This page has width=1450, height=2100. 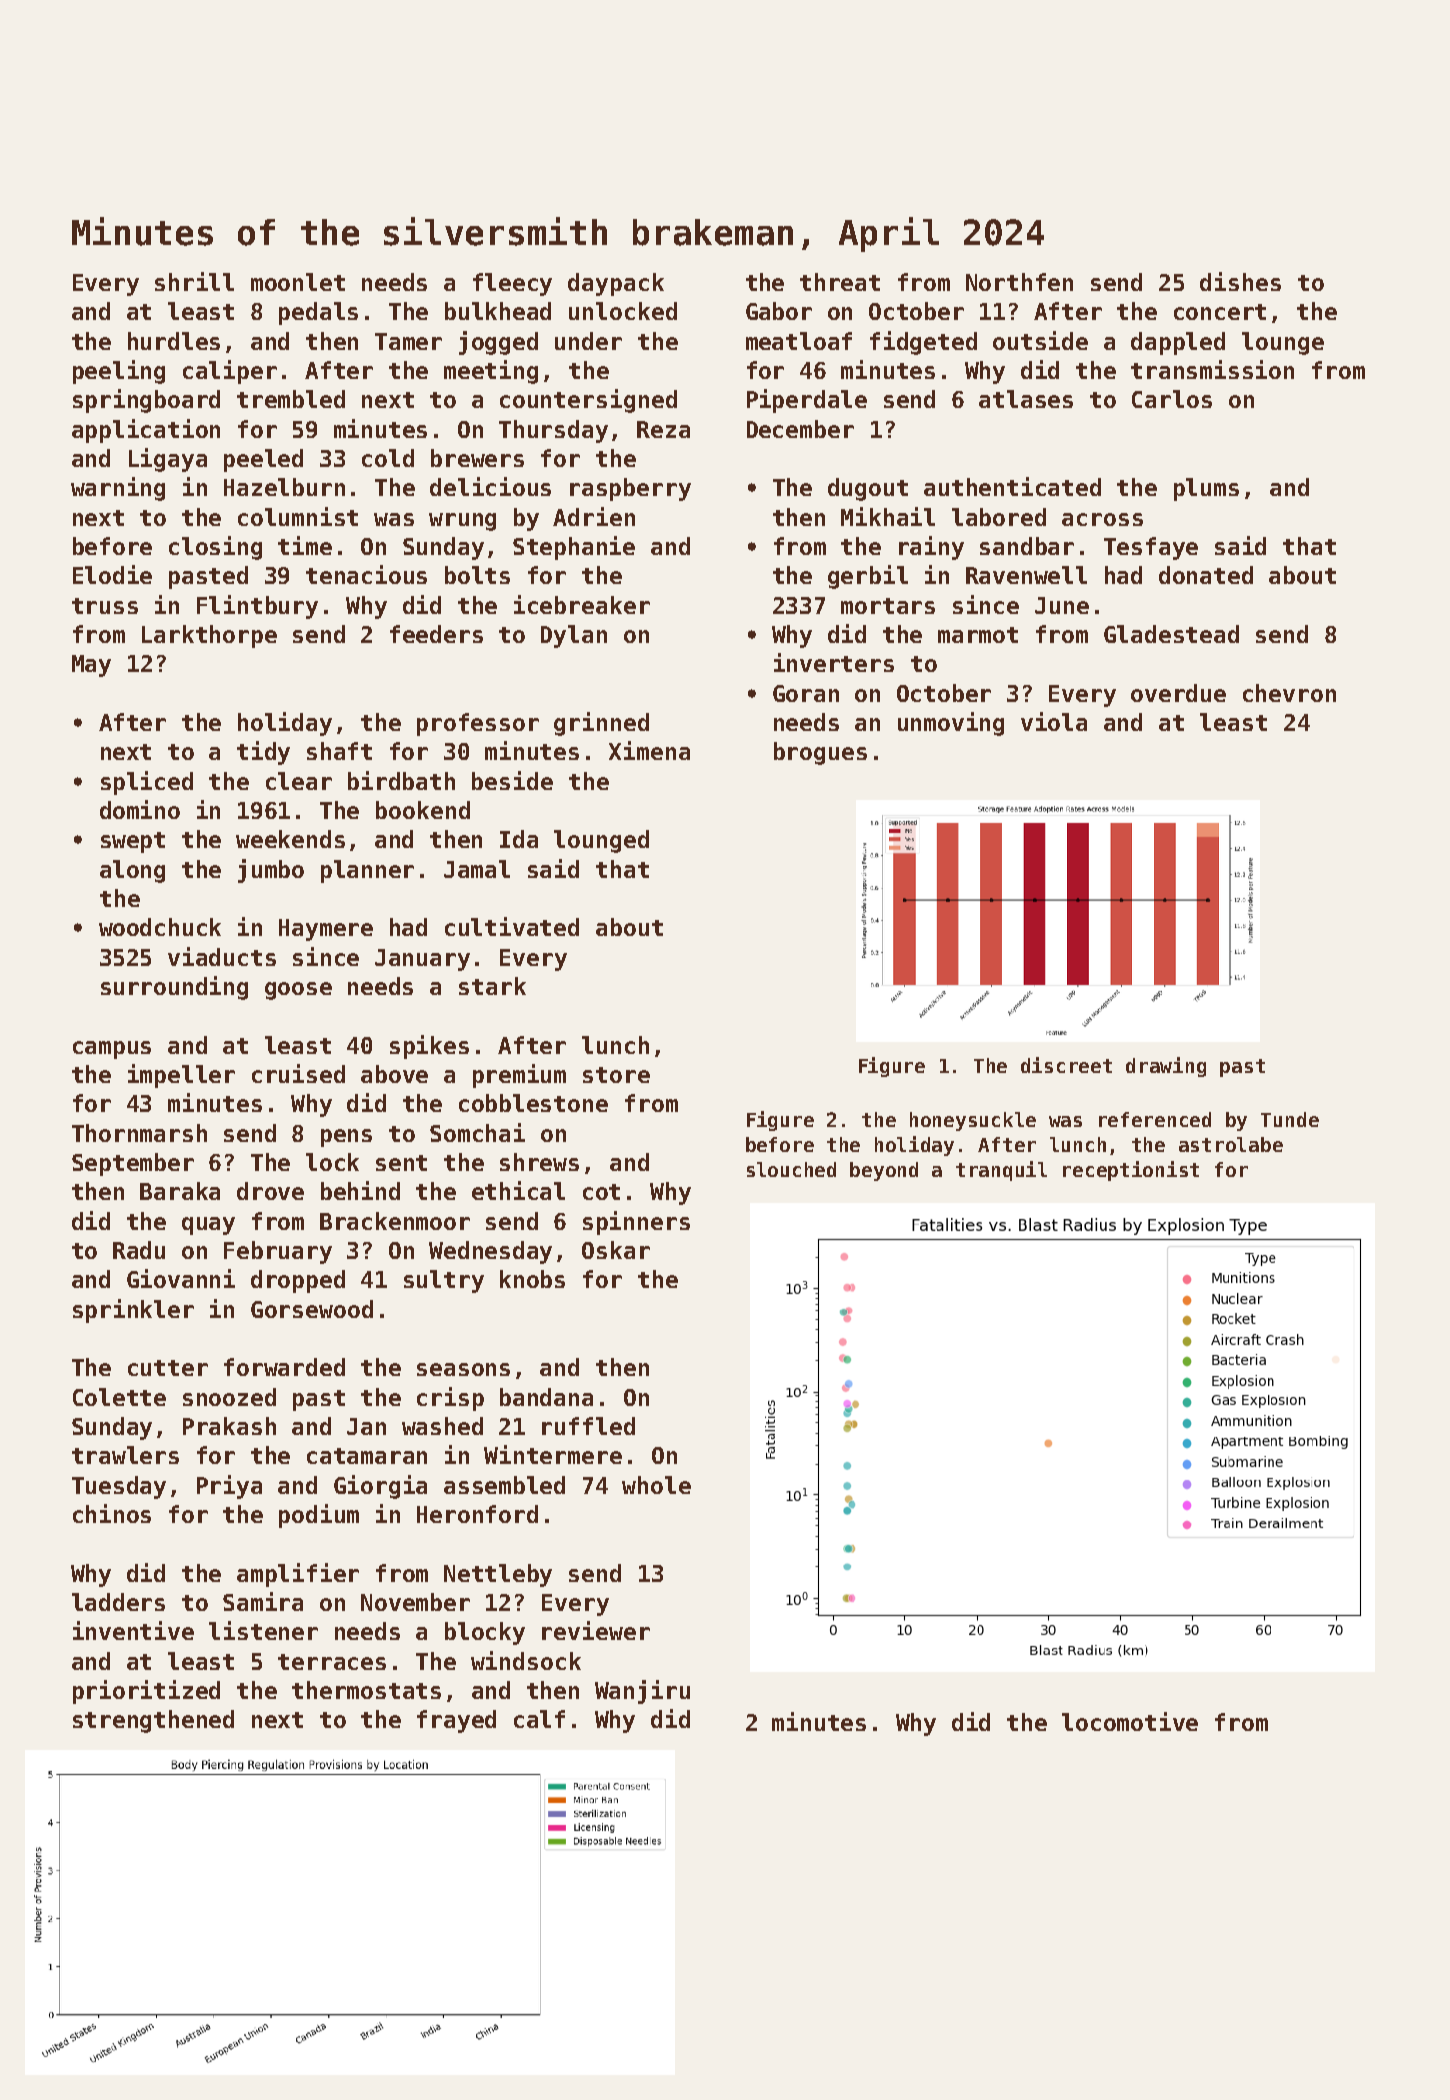 I want to click on time, so click(x=305, y=545).
